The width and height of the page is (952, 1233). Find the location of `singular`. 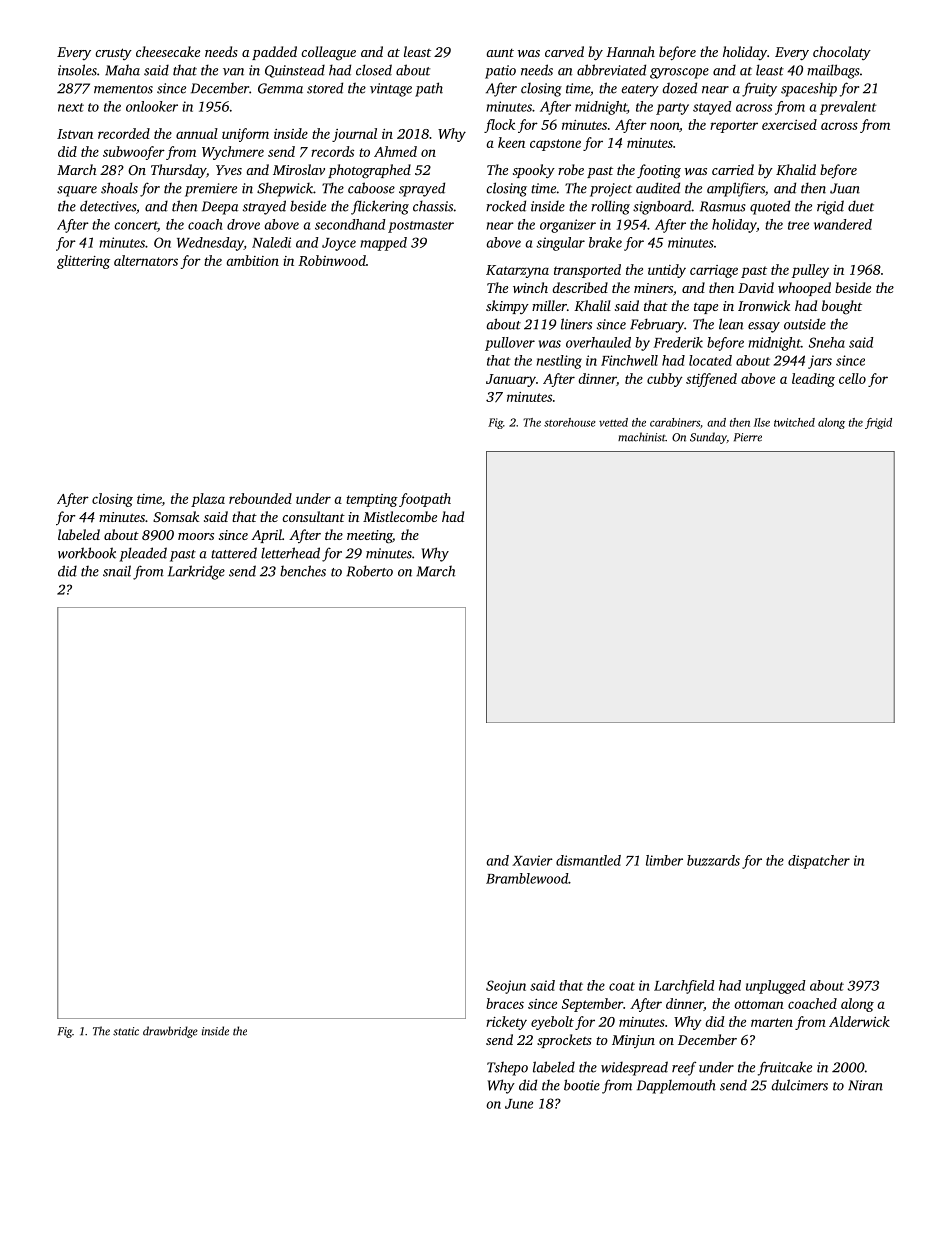

singular is located at coordinates (560, 244).
